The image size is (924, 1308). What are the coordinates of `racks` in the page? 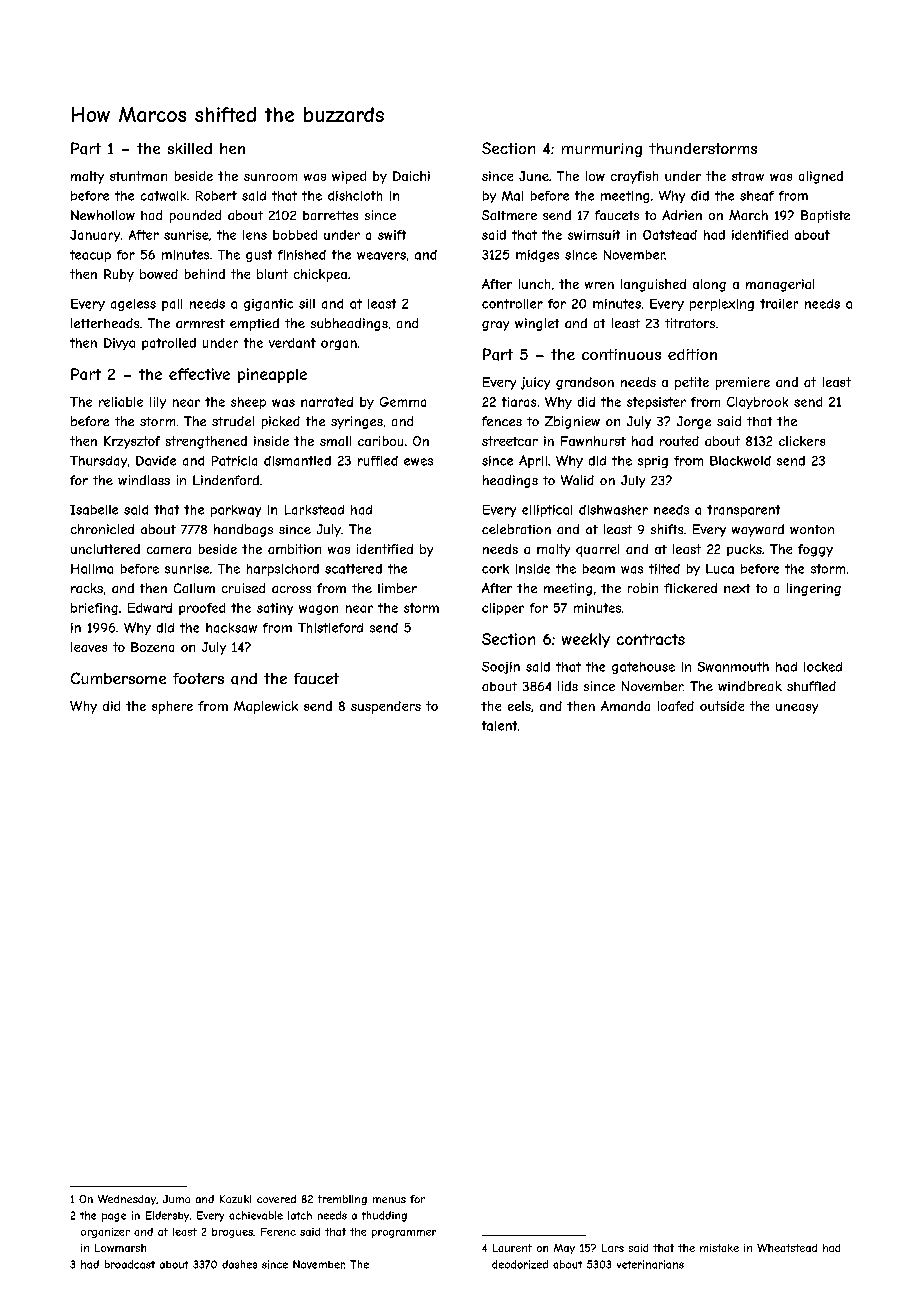 It's located at (87, 588).
